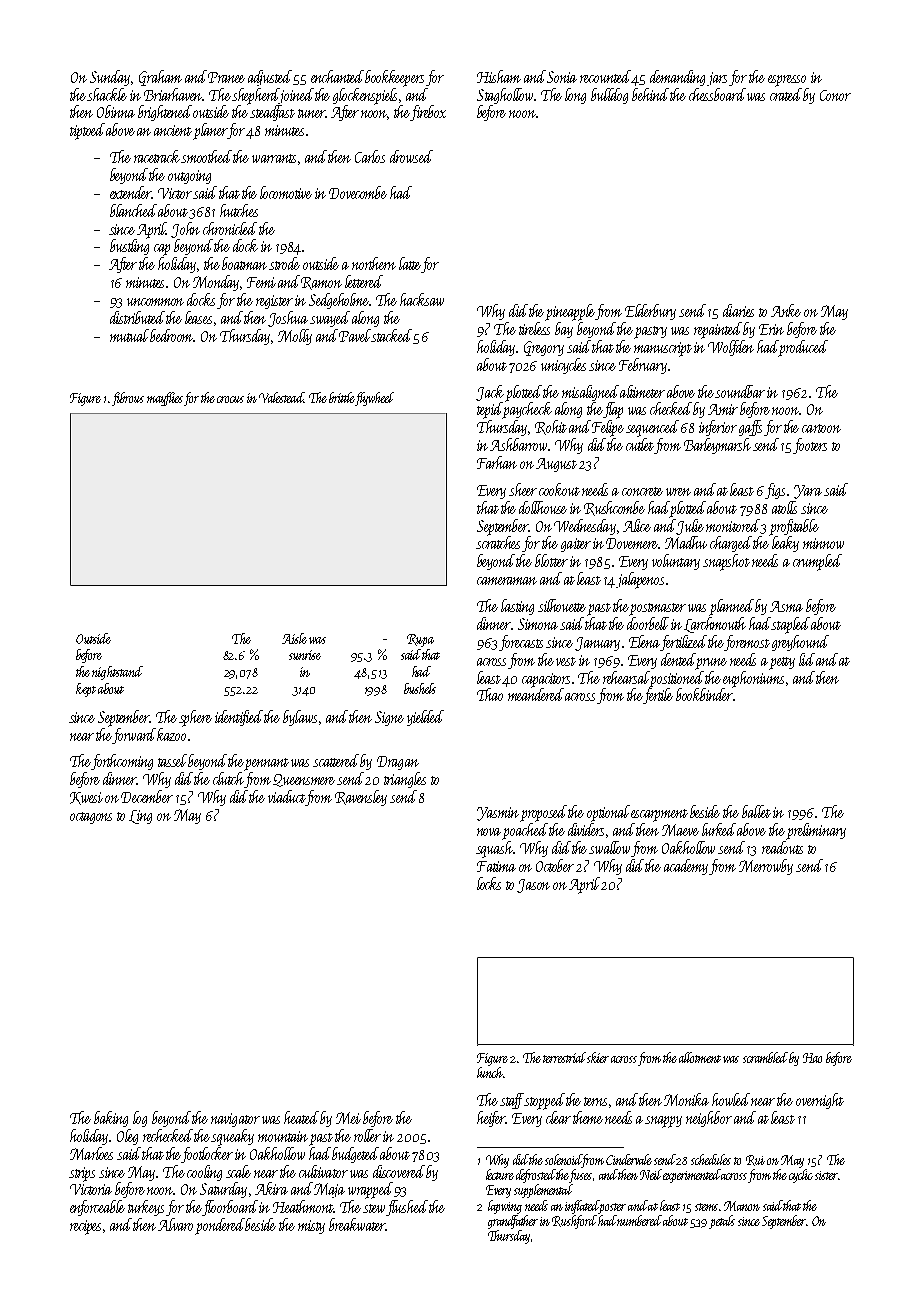 The height and width of the document is (1308, 924). I want to click on log, so click(140, 1119).
